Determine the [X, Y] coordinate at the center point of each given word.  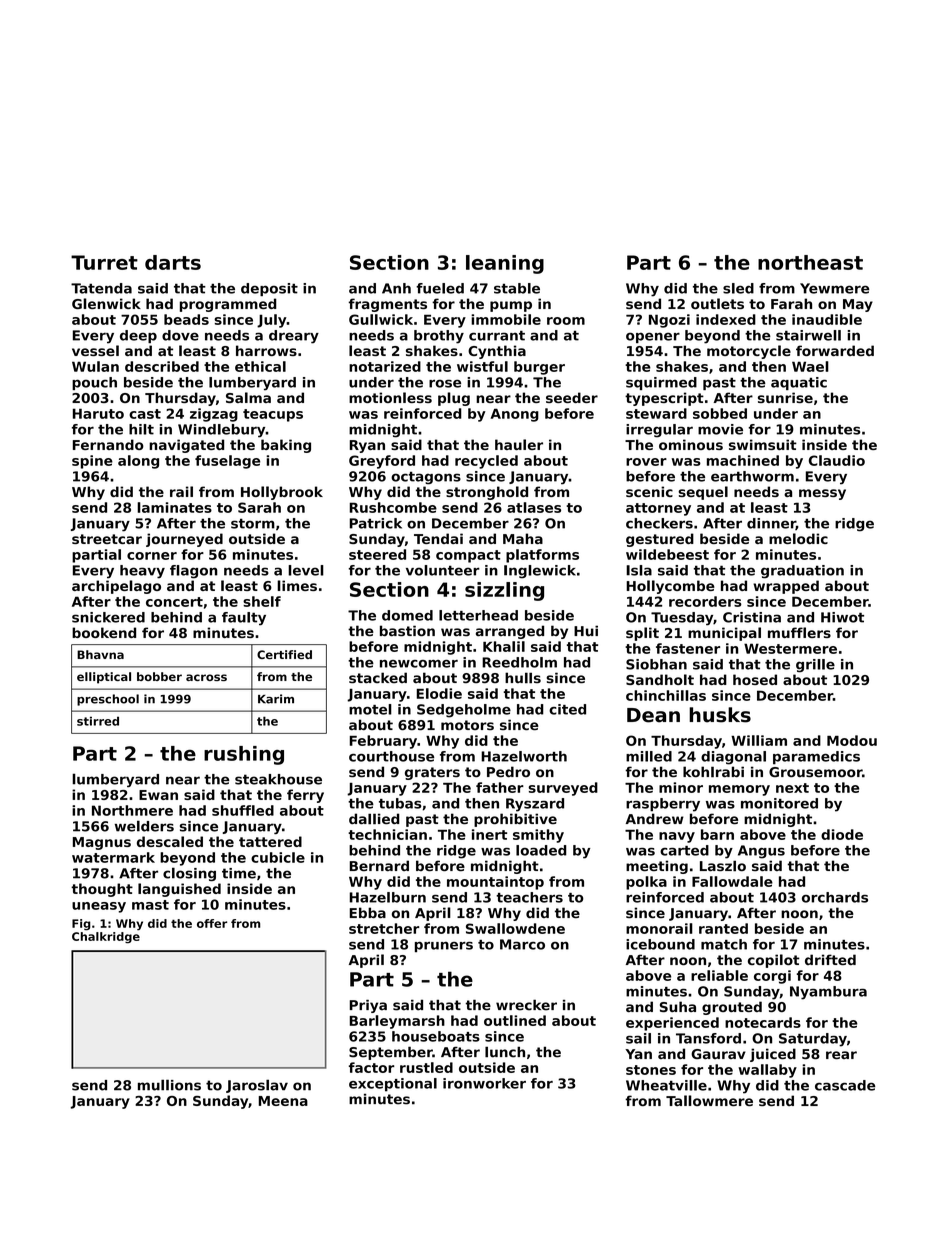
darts [173, 262]
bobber [159, 676]
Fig [81, 925]
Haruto [98, 413]
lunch [505, 1052]
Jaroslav [257, 1086]
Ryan [367, 446]
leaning [505, 264]
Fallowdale [732, 881]
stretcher [384, 928]
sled [738, 288]
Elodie [439, 693]
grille [815, 666]
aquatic [799, 383]
